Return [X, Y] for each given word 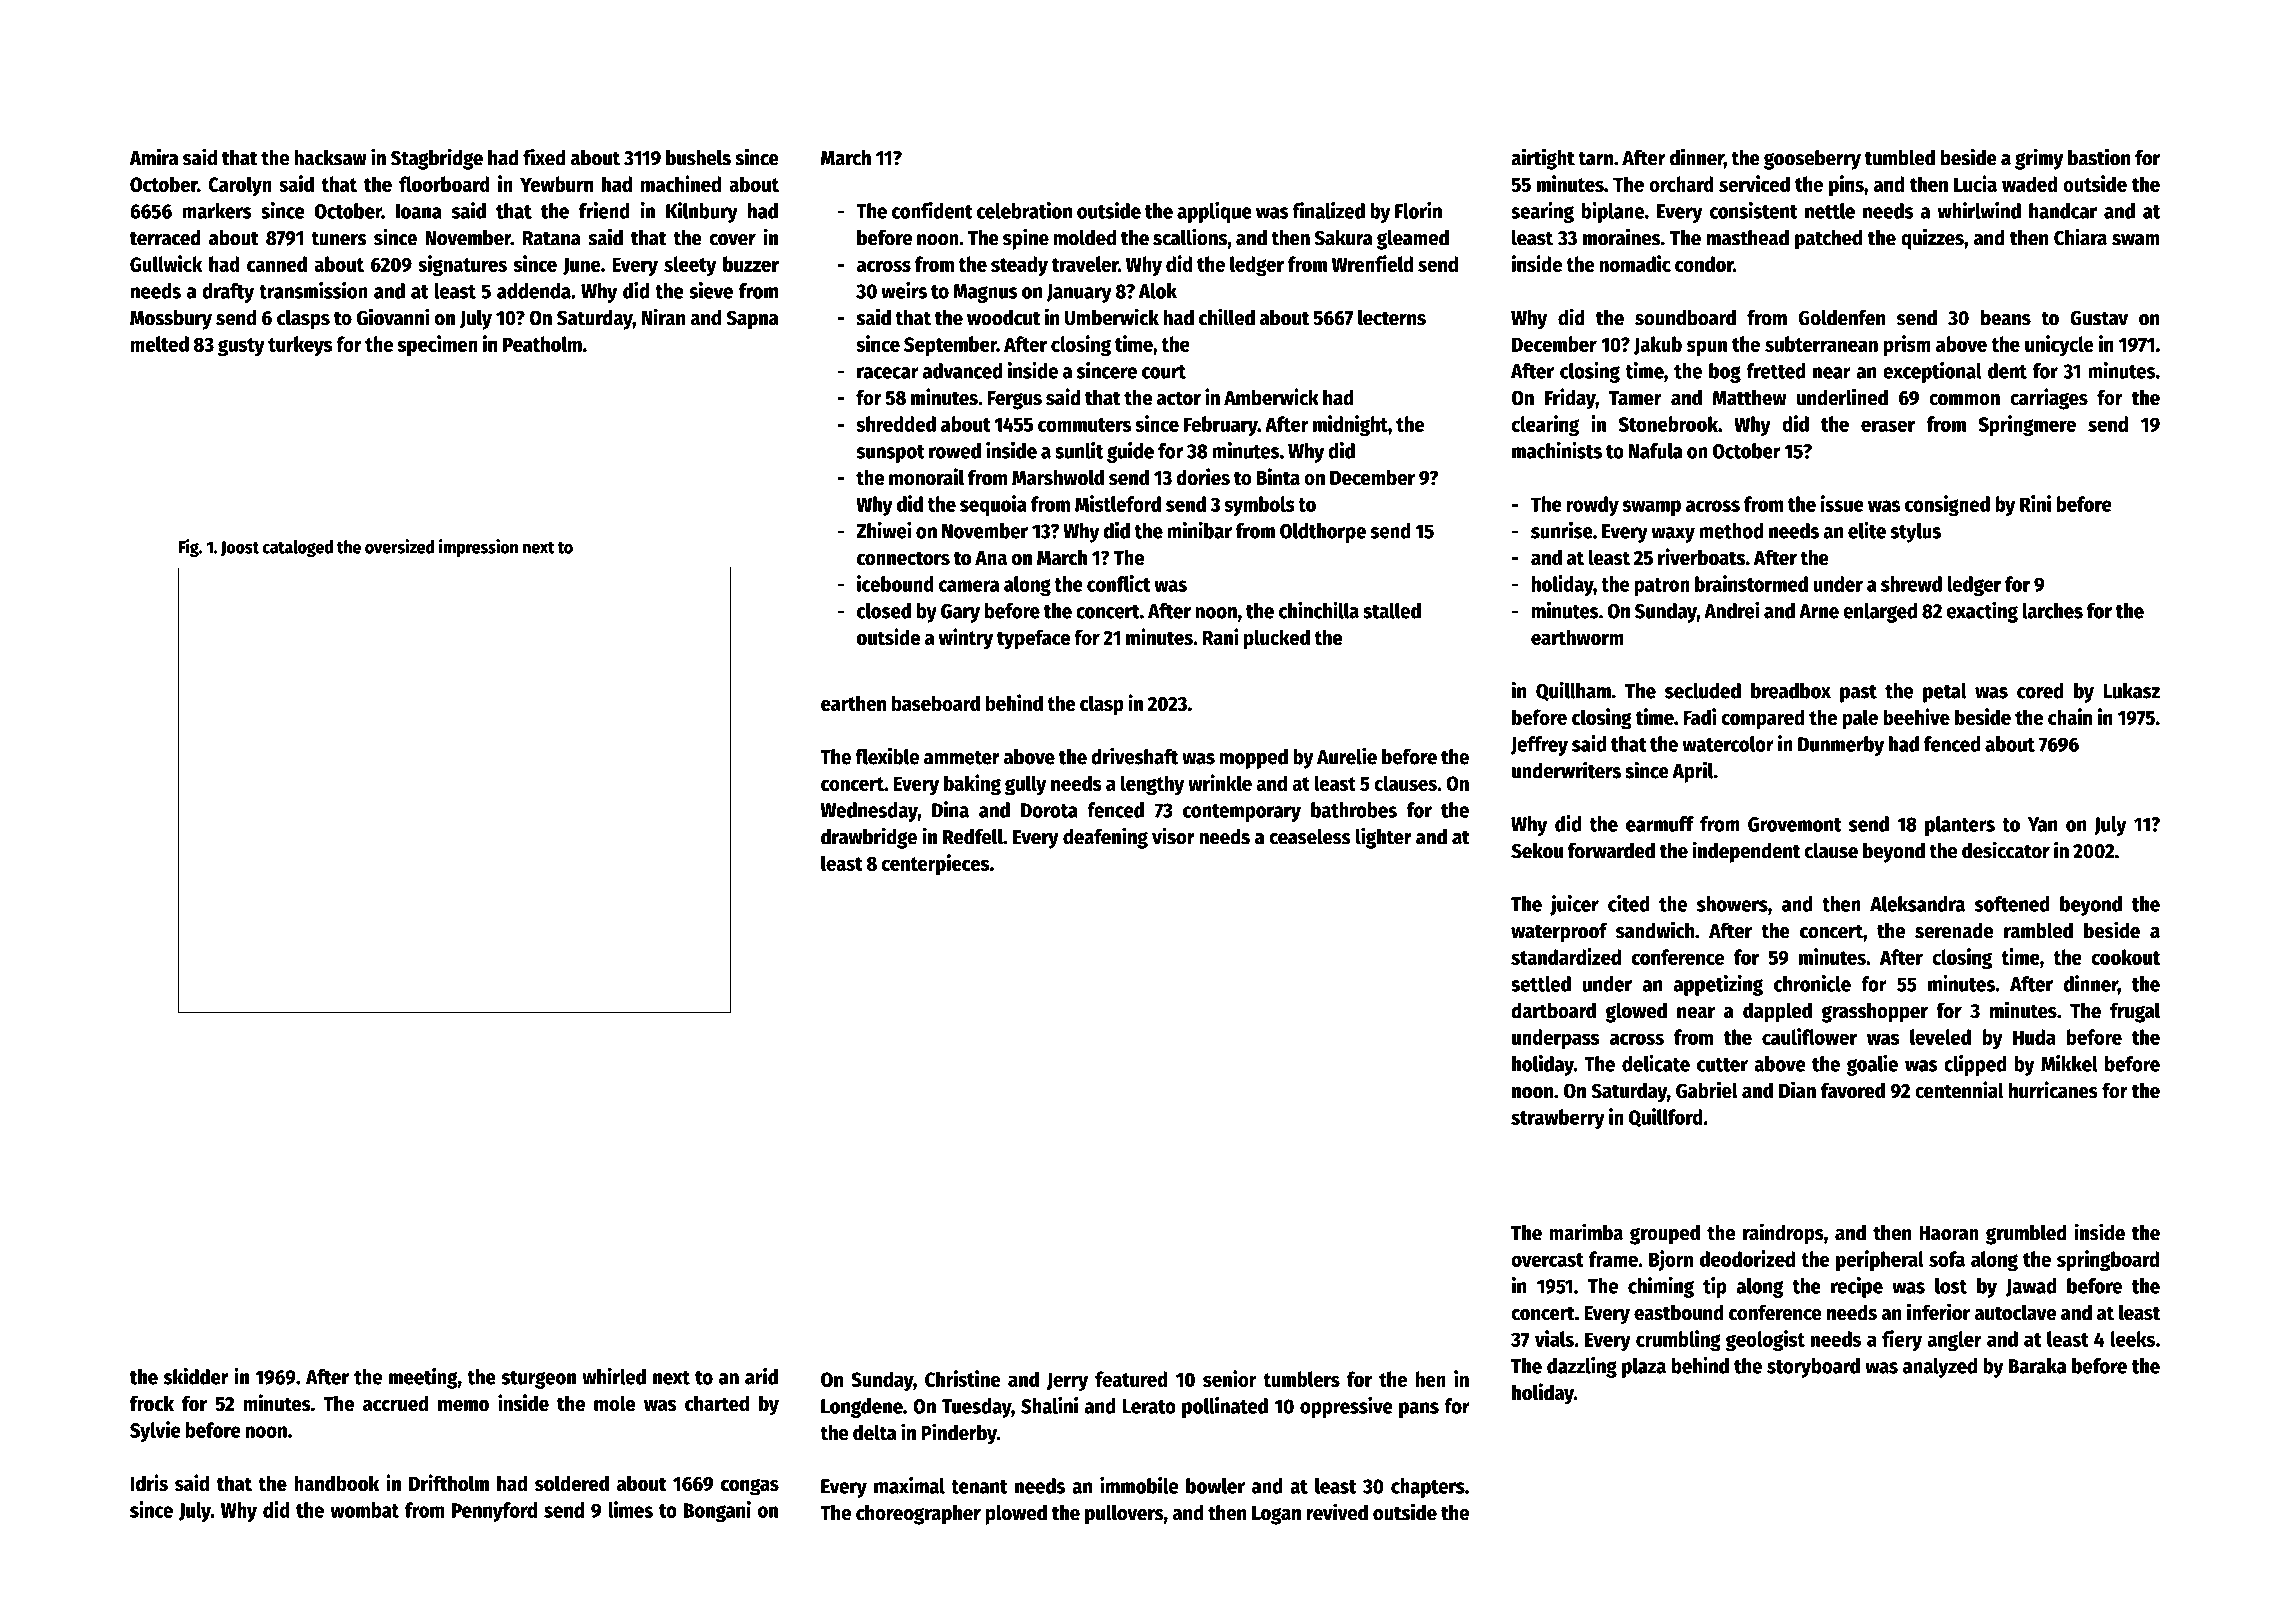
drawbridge [869, 838]
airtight [1543, 159]
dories [1203, 477]
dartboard [1553, 1010]
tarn [1595, 158]
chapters [1428, 1488]
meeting [423, 1378]
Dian [1797, 1090]
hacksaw [330, 158]
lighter [1384, 838]
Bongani [717, 1511]
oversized [400, 546]
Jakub [1658, 345]
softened [2012, 904]
